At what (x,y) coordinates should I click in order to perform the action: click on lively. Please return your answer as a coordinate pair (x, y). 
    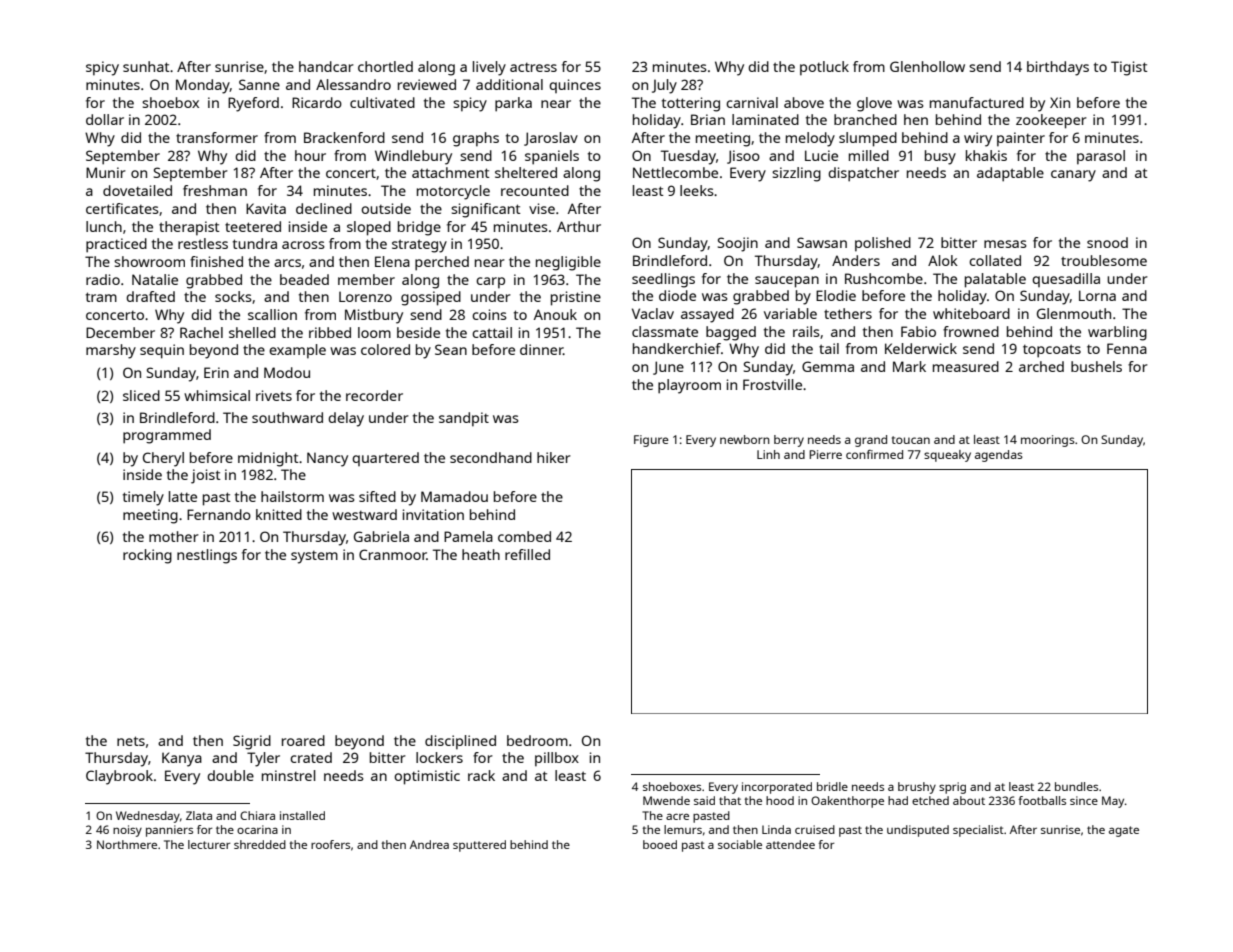
    Looking at the image, I should click on (489, 68).
